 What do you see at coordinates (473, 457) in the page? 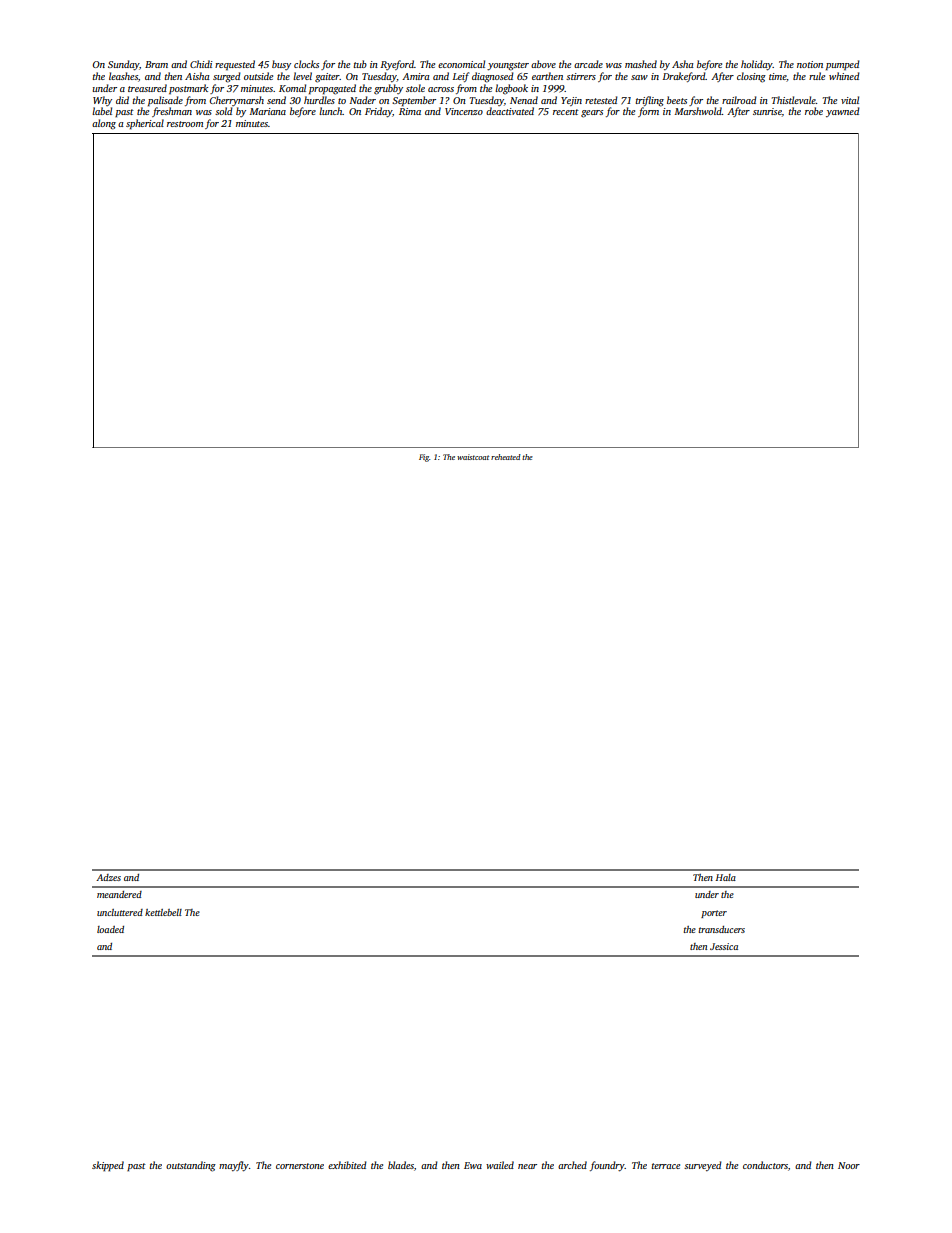
I see `waistcoat` at bounding box center [473, 457].
